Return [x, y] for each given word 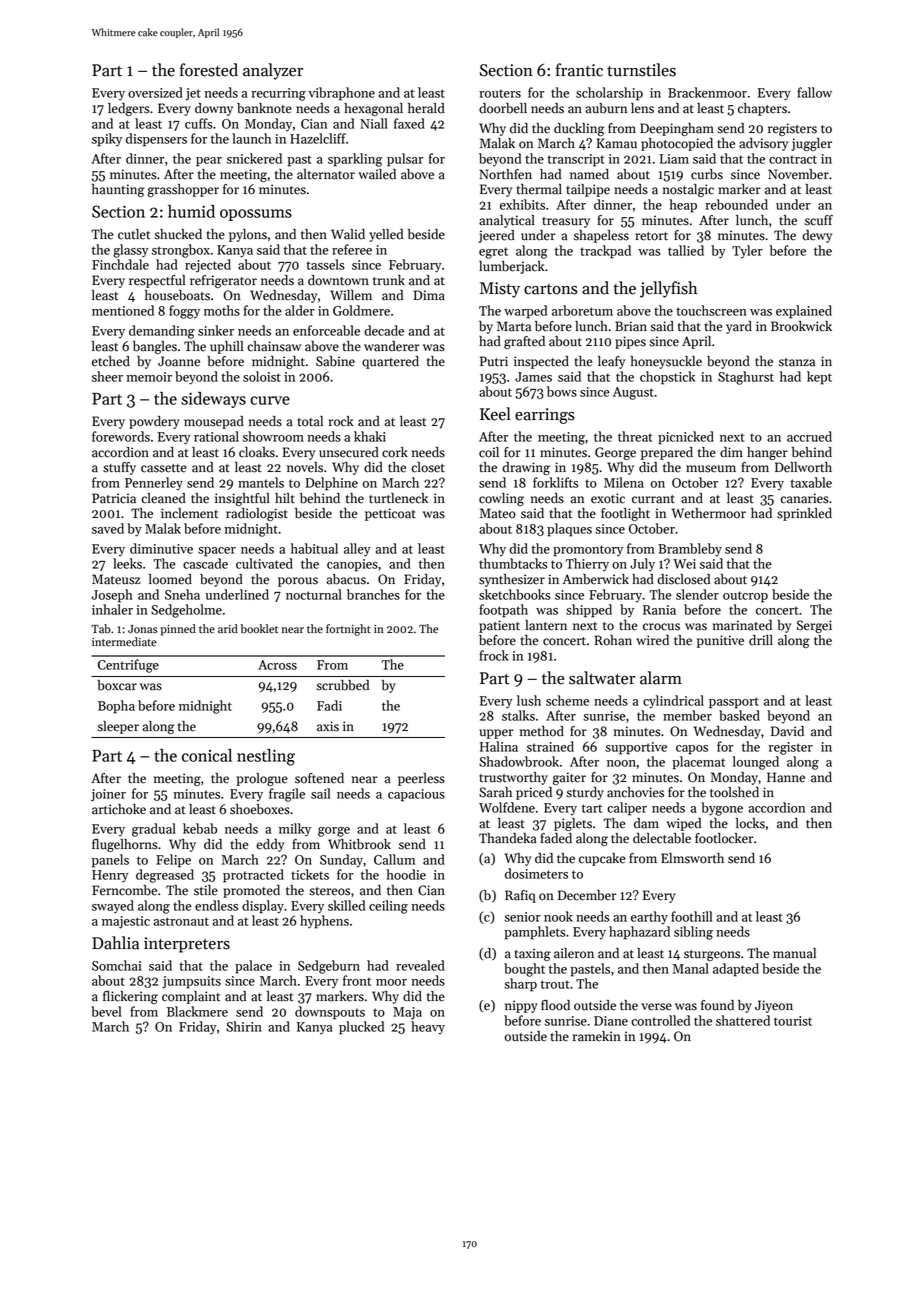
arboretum [582, 310]
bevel [106, 1011]
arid [228, 629]
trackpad [605, 252]
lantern [546, 625]
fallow [814, 92]
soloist [262, 376]
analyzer [273, 71]
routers [500, 93]
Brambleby [690, 550]
